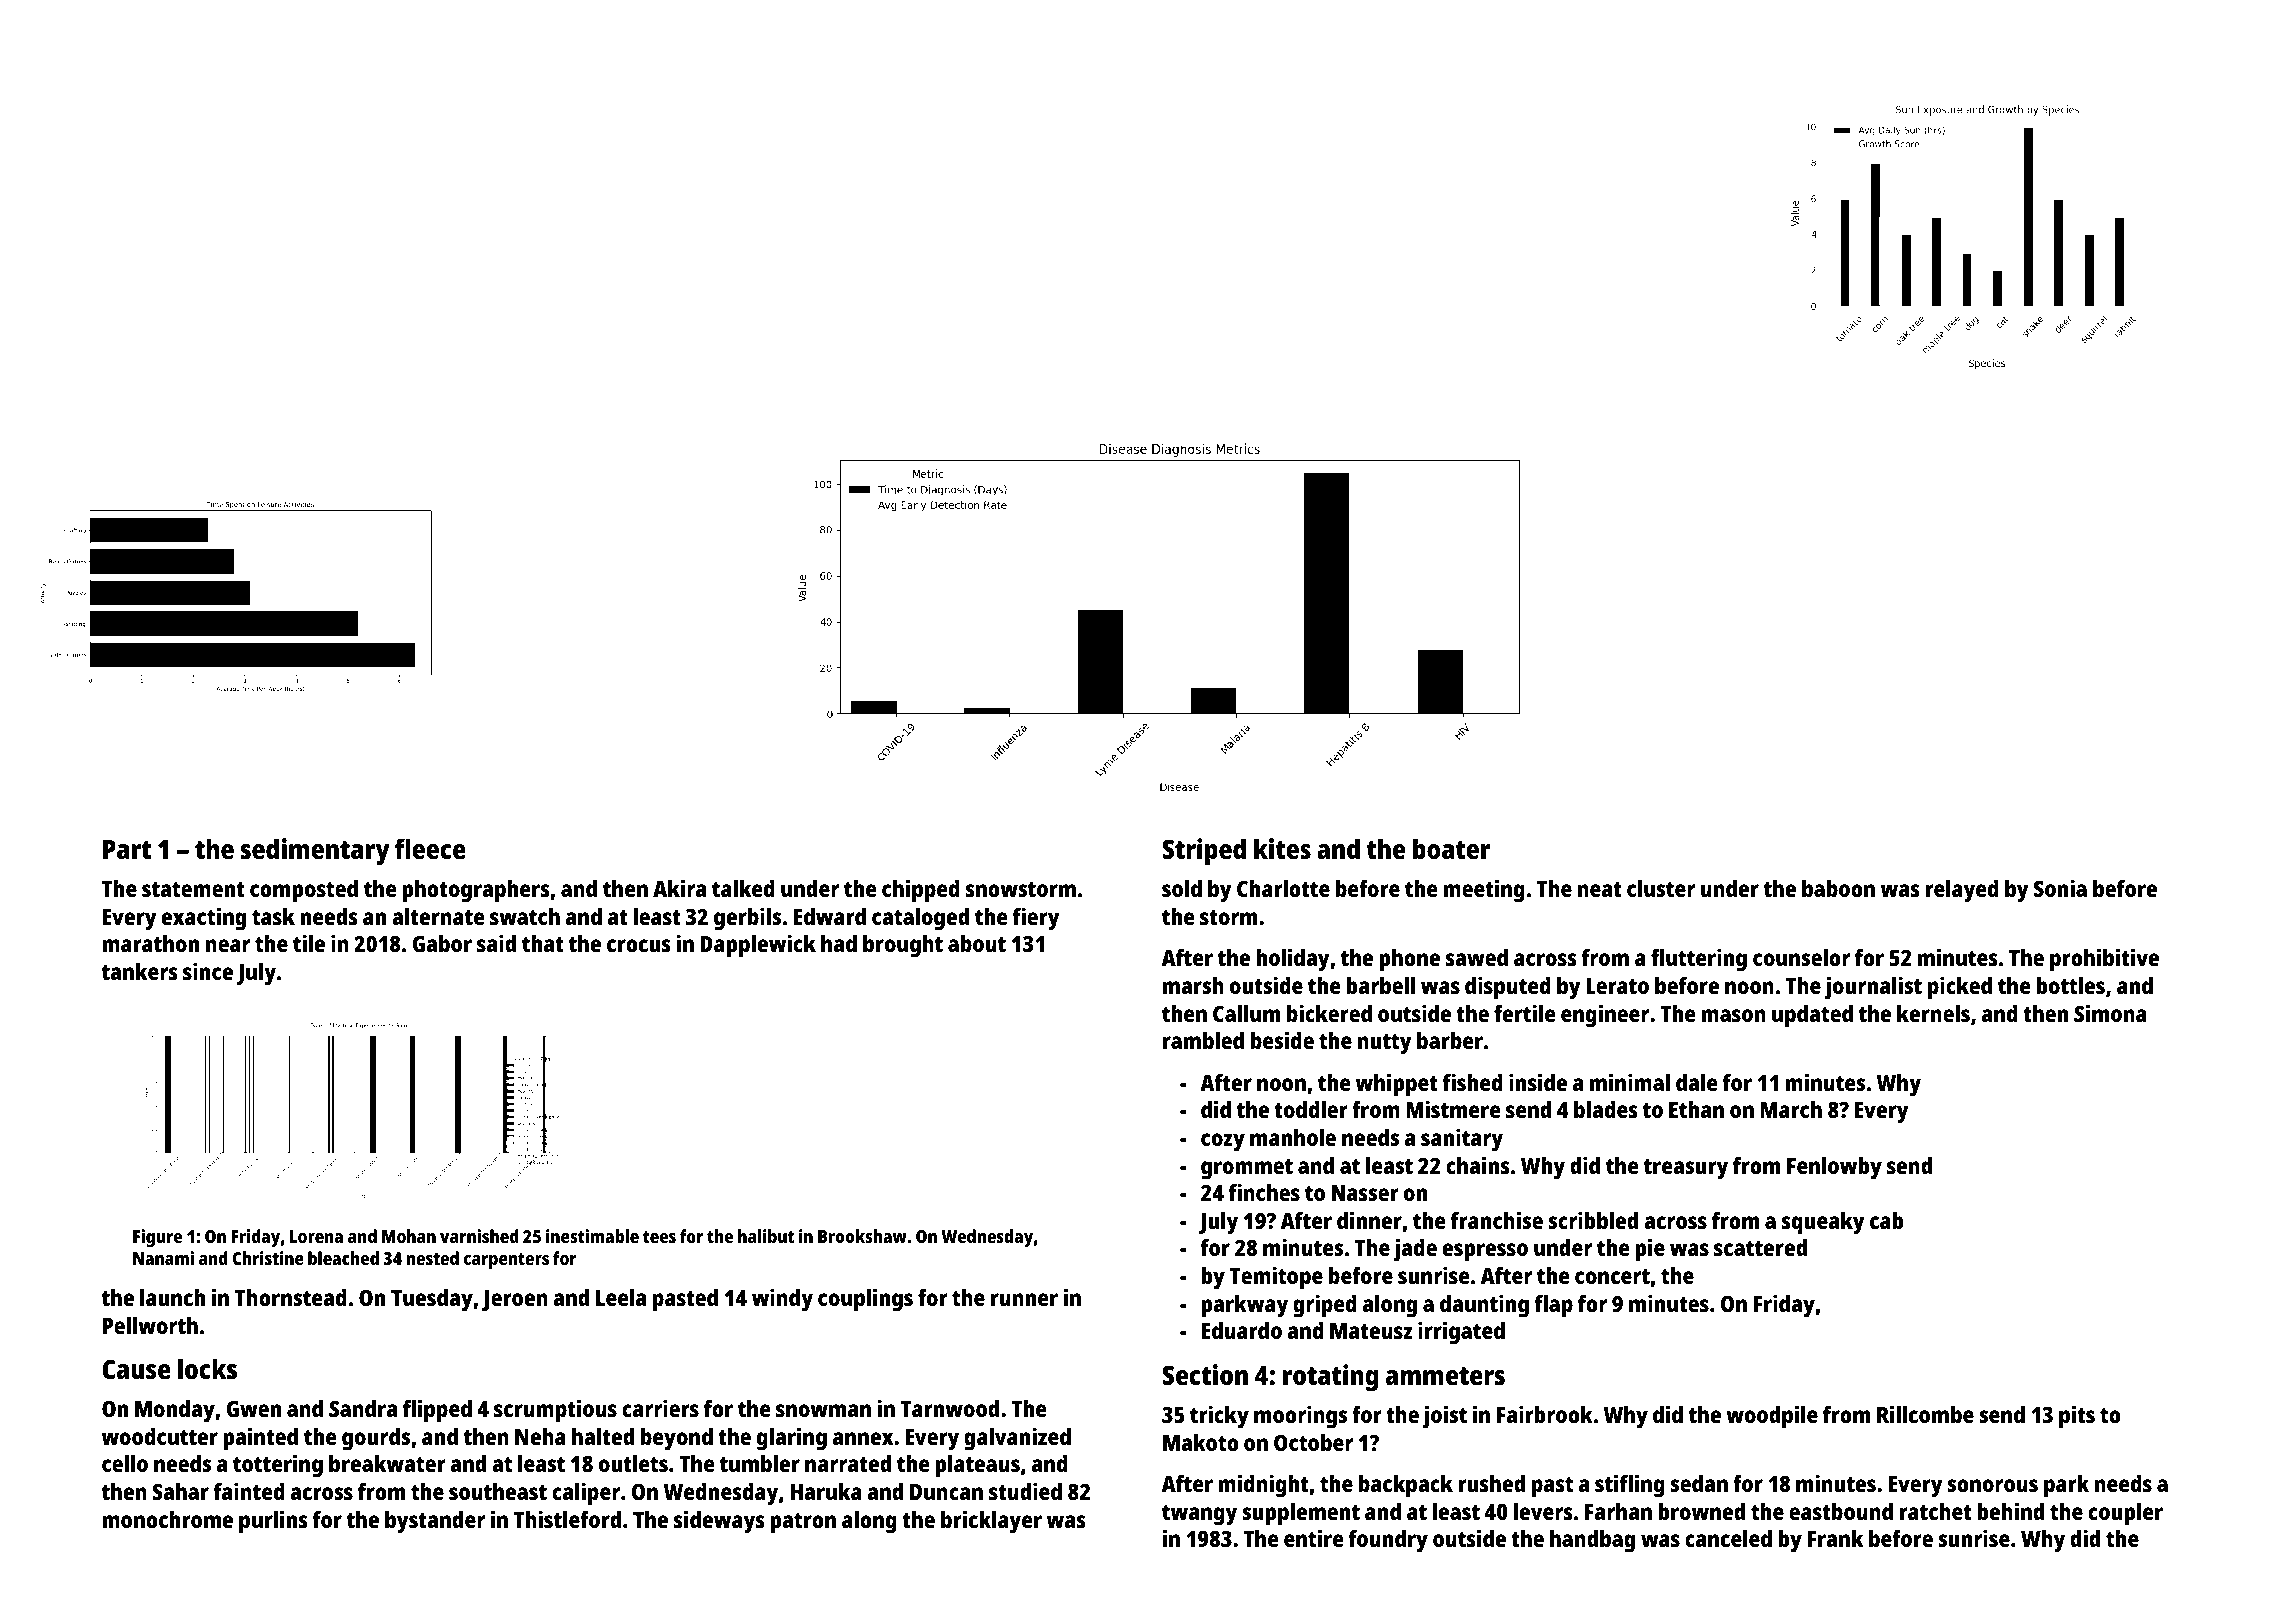  Describe the element at coordinates (1283, 888) in the document. I see `Charlotte` at that location.
